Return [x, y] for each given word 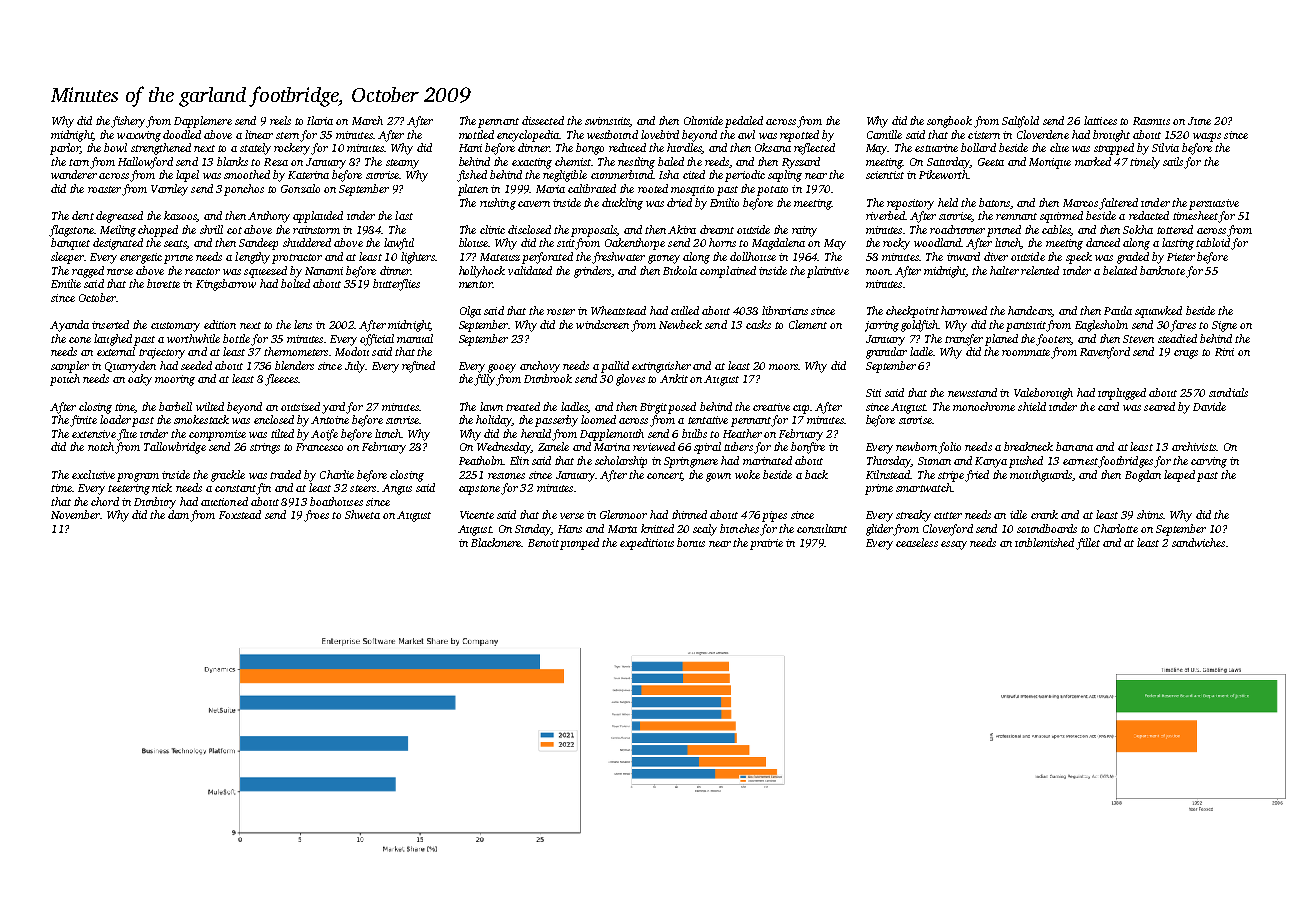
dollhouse [753, 256]
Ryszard [801, 163]
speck [1079, 258]
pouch [65, 380]
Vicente [477, 515]
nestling [636, 163]
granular [886, 353]
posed [682, 408]
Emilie [66, 283]
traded [285, 474]
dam [178, 514]
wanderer [74, 174]
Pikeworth [943, 174]
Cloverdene [1043, 134]
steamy [402, 164]
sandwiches [1198, 542]
